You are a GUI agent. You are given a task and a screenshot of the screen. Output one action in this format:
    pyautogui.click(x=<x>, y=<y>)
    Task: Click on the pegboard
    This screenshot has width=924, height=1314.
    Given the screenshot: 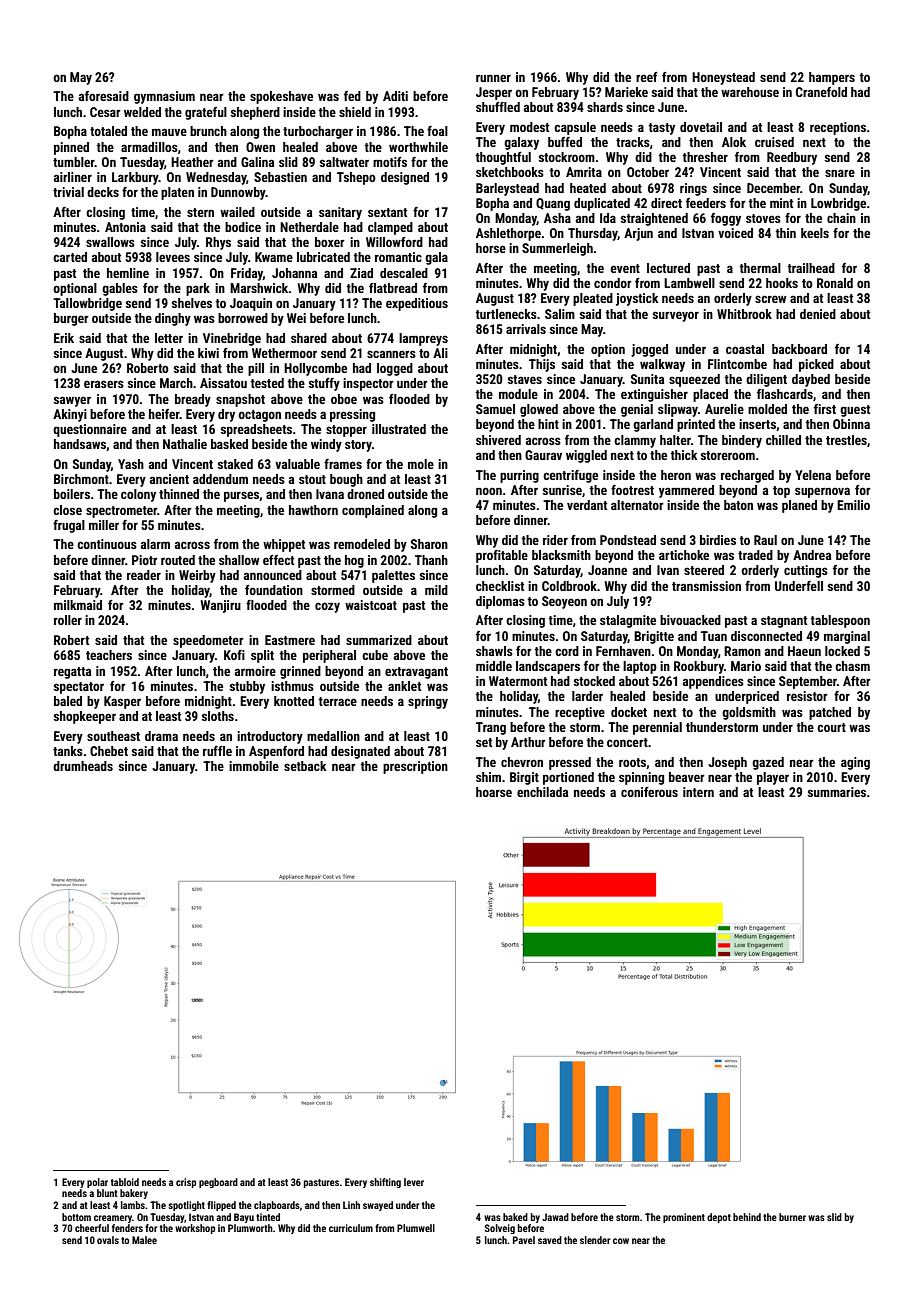 What is the action you would take?
    pyautogui.click(x=218, y=1183)
